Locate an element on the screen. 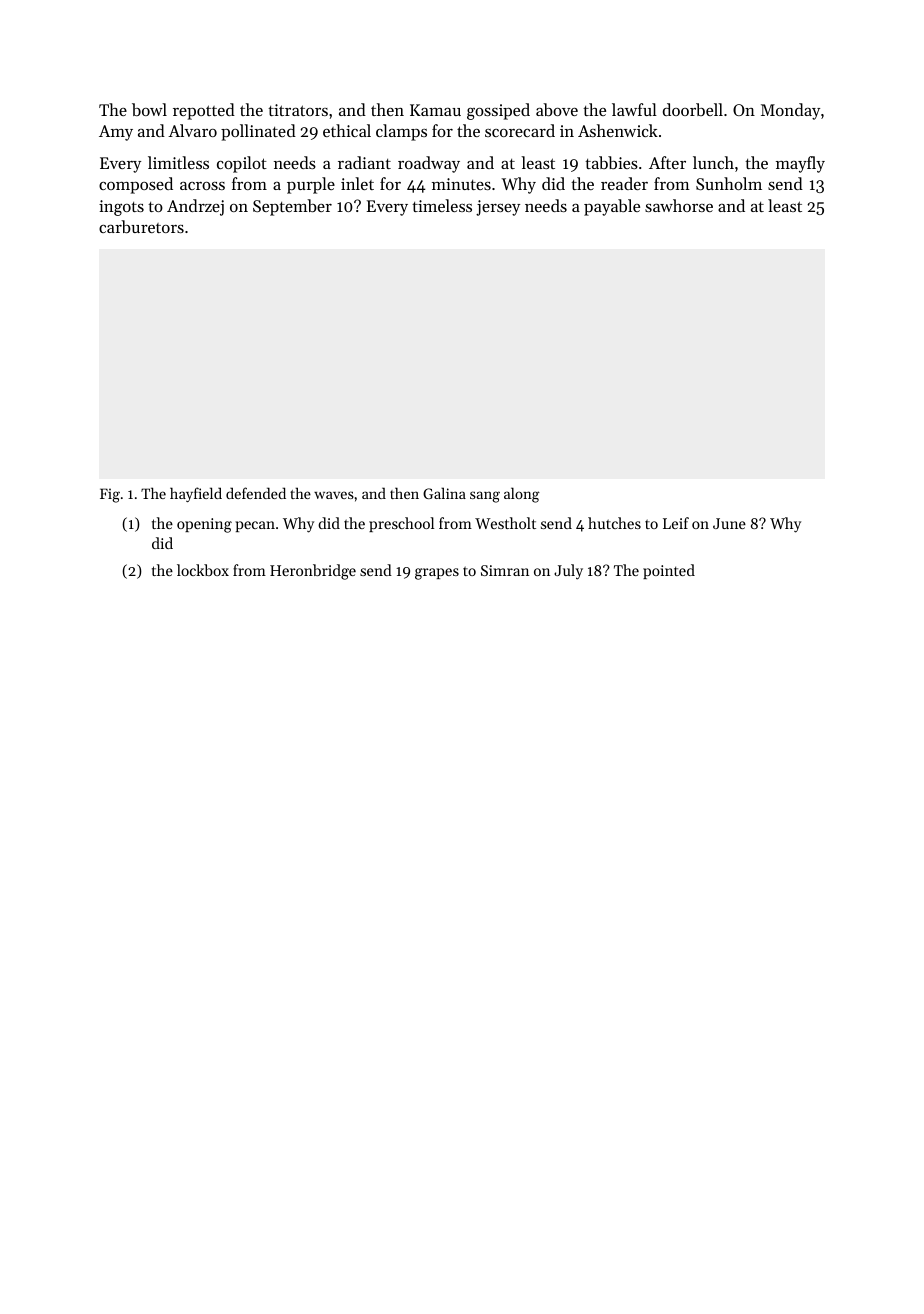  Galina is located at coordinates (444, 493).
